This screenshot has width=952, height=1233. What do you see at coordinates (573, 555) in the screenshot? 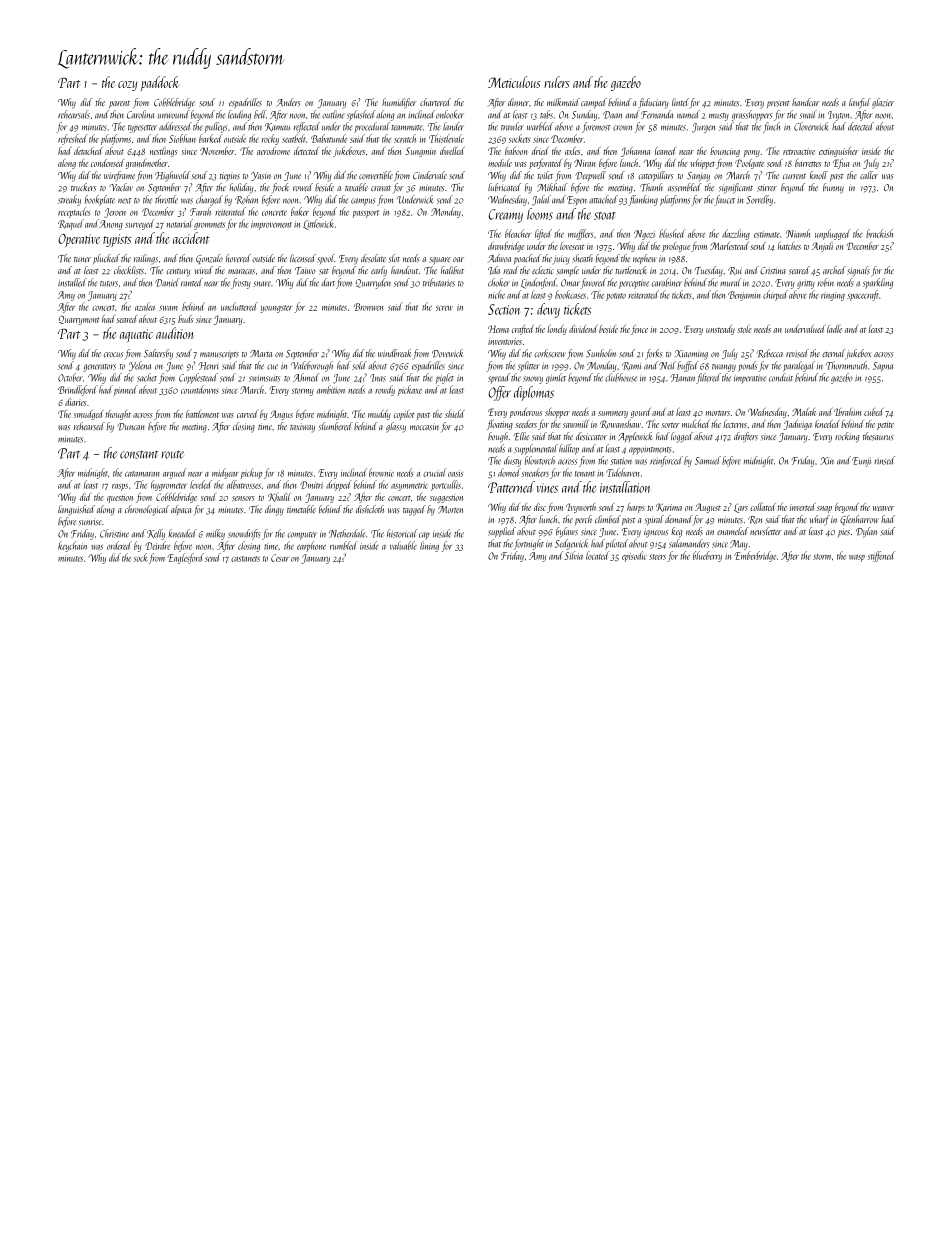
I see `Silvia` at bounding box center [573, 555].
